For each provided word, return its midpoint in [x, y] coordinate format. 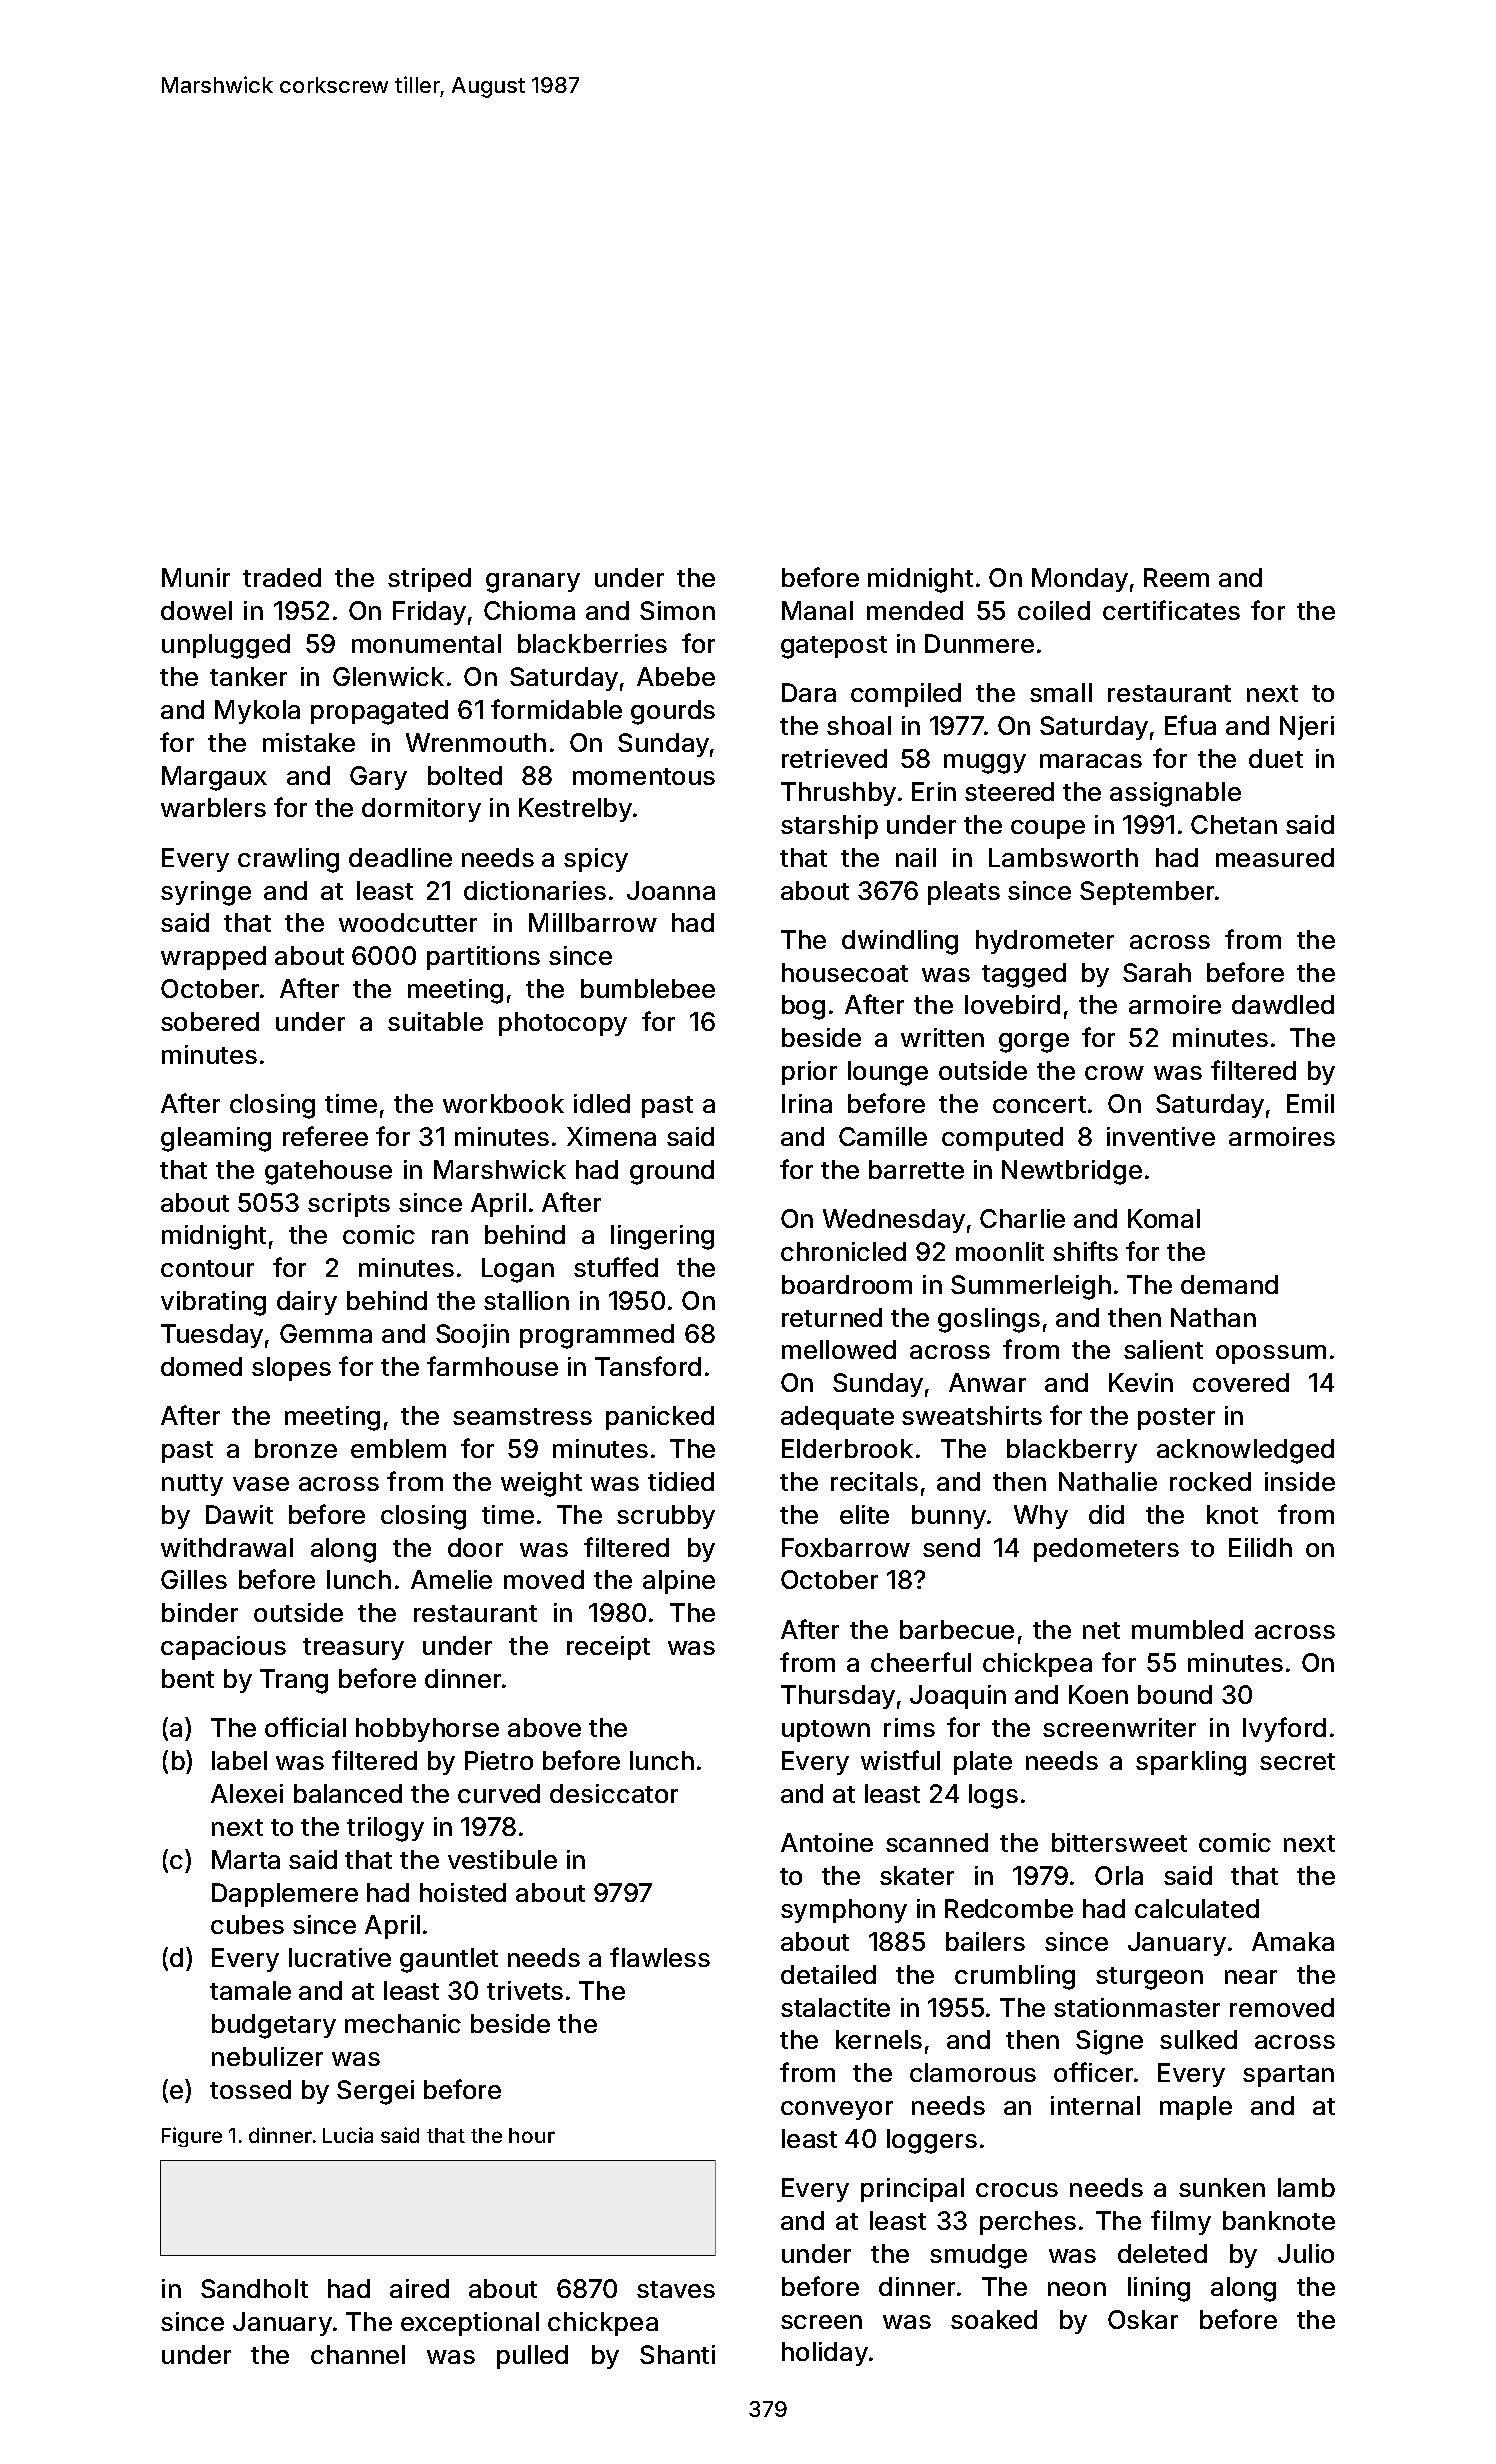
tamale [250, 1990]
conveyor [837, 2110]
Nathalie [1108, 1481]
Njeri [1307, 728]
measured [1275, 857]
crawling [288, 860]
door [475, 1547]
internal [1095, 2105]
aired [419, 2288]
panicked [660, 1418]
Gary [378, 778]
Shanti [677, 2354]
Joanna [671, 890]
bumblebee [648, 988]
